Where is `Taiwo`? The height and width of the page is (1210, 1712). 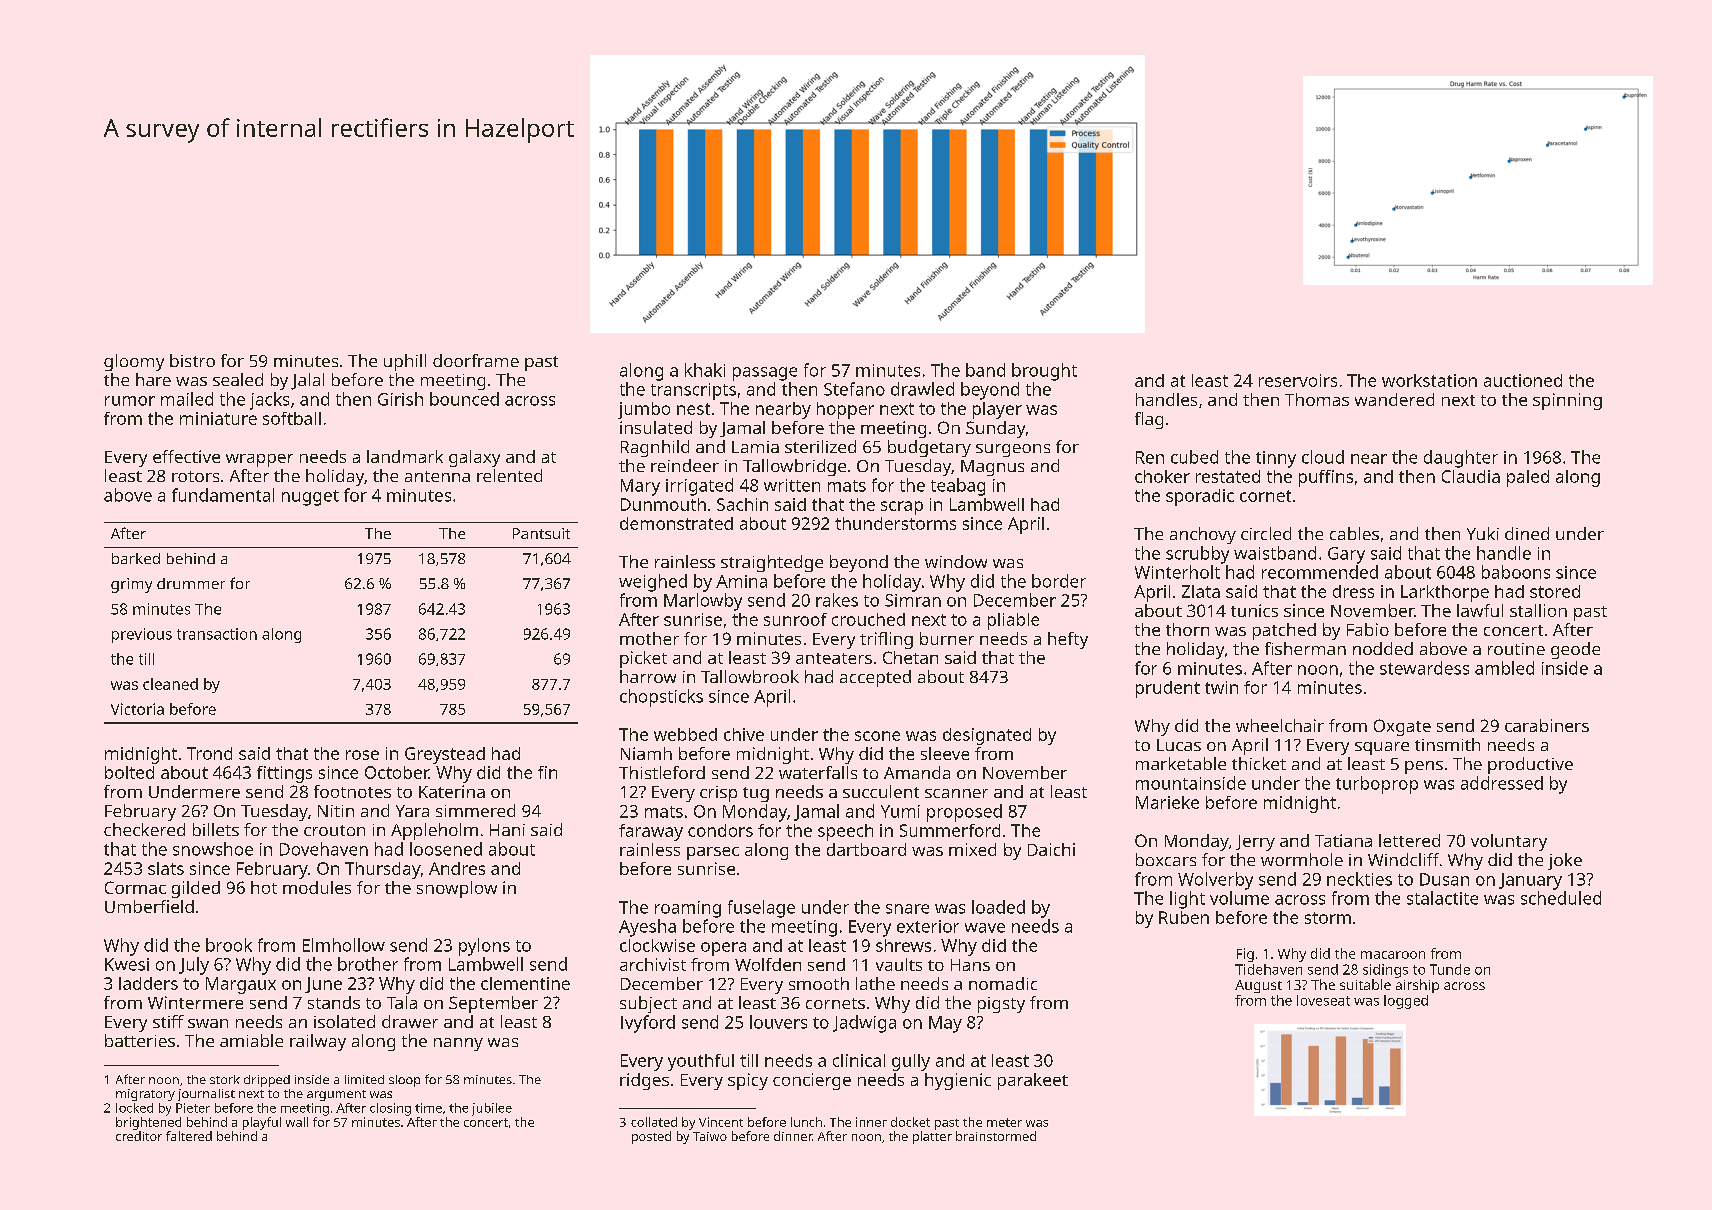 Taiwo is located at coordinates (710, 1136).
